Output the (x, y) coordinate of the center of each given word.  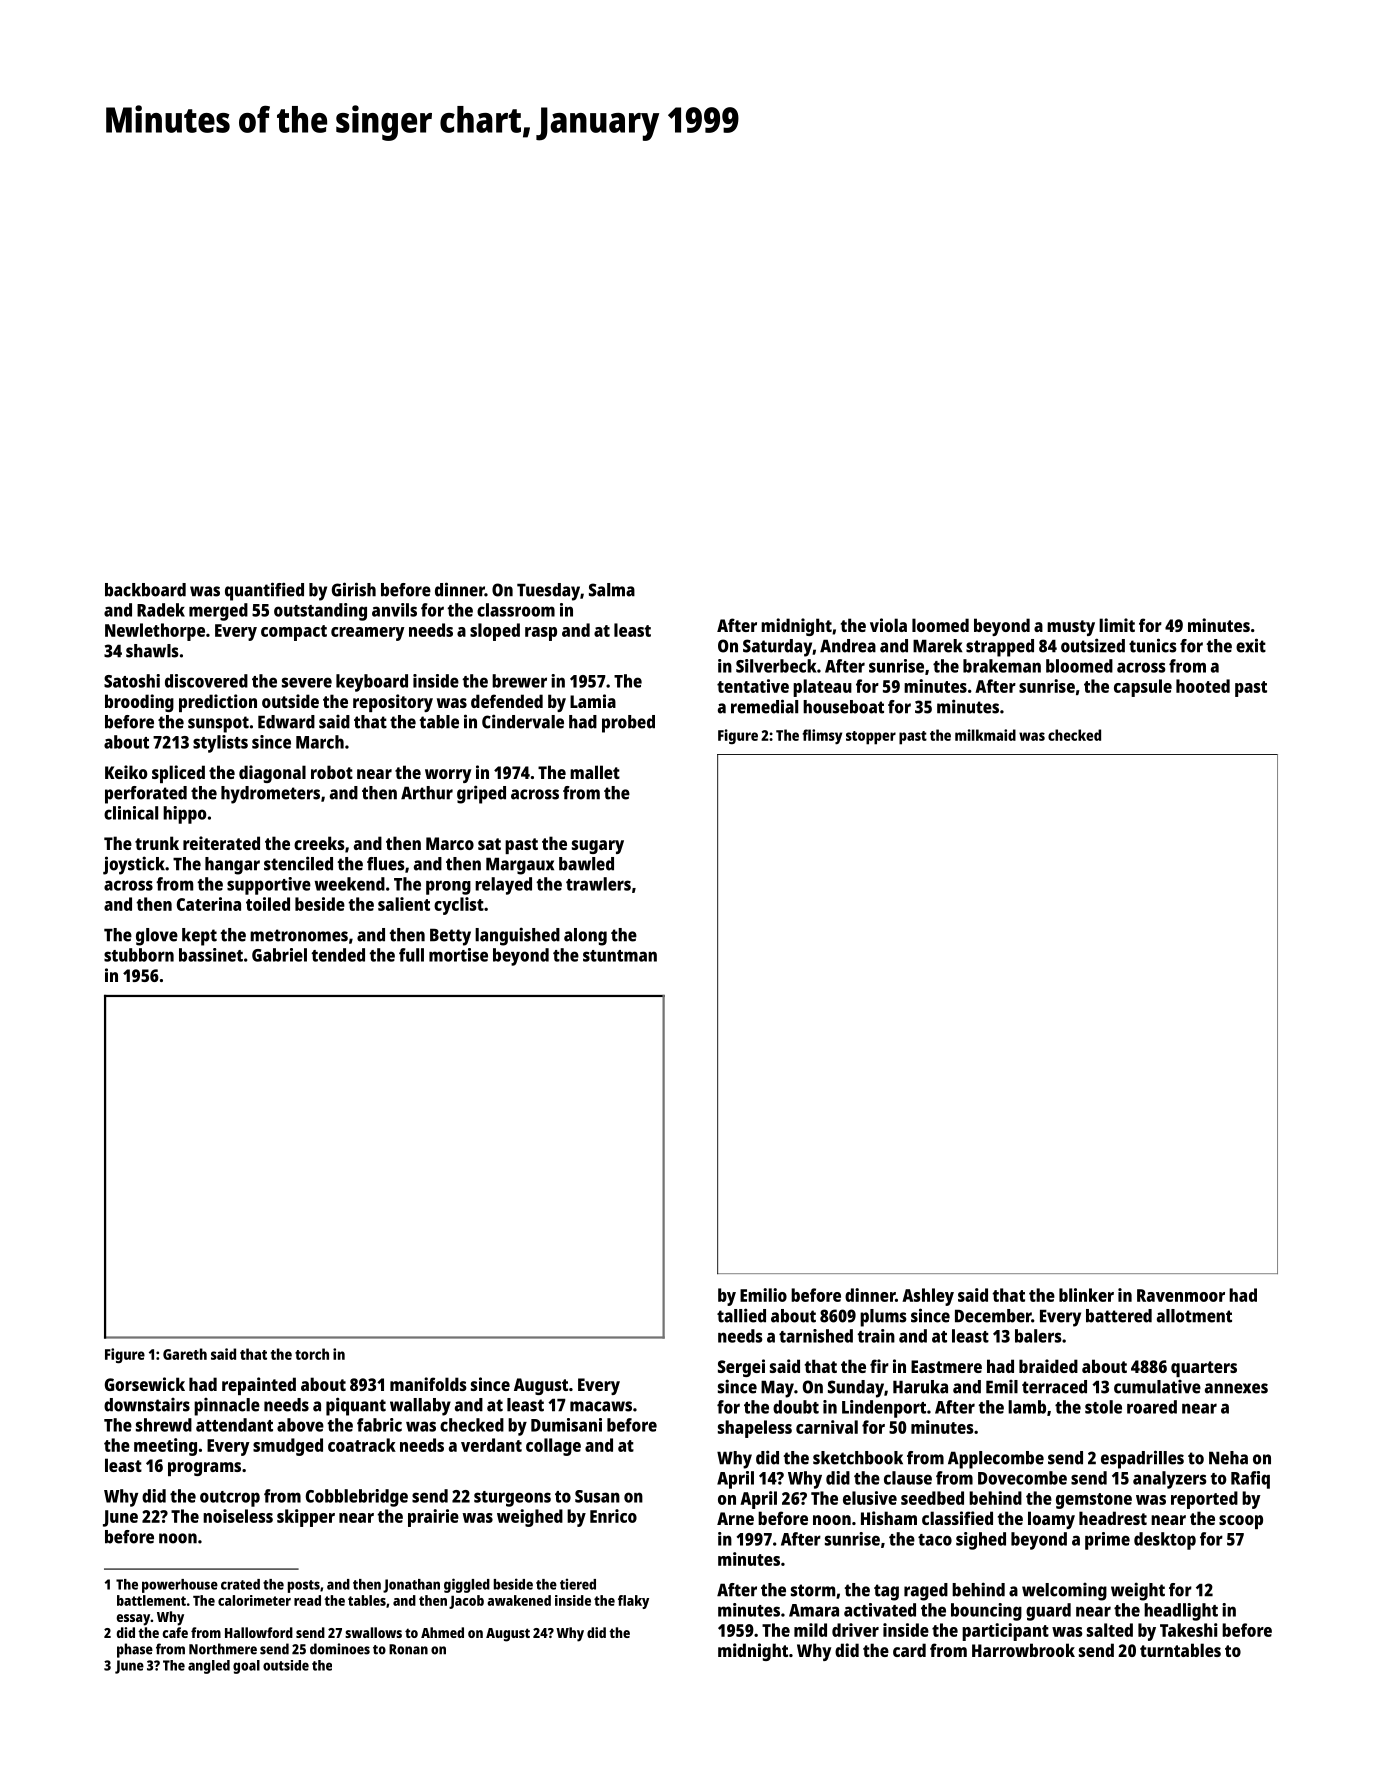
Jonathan (411, 1586)
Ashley (928, 1297)
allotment (1194, 1316)
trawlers (598, 884)
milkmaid (985, 735)
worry (448, 776)
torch (312, 1354)
